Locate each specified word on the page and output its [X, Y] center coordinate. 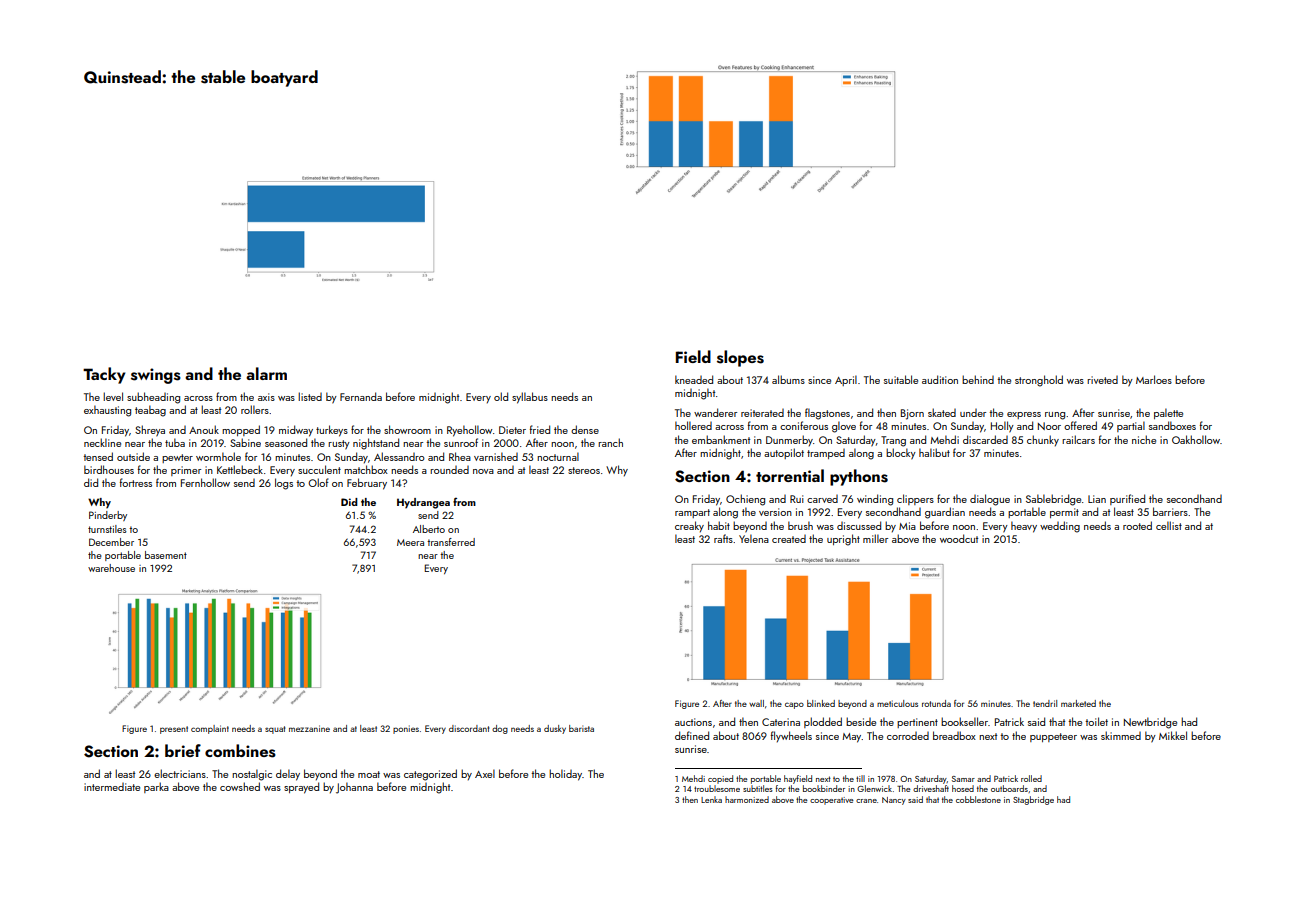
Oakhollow [1196, 439]
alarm [266, 373]
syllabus [530, 398]
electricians [180, 773]
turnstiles [107, 529]
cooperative [832, 801]
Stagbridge [1033, 800]
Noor [1049, 426]
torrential [790, 475]
